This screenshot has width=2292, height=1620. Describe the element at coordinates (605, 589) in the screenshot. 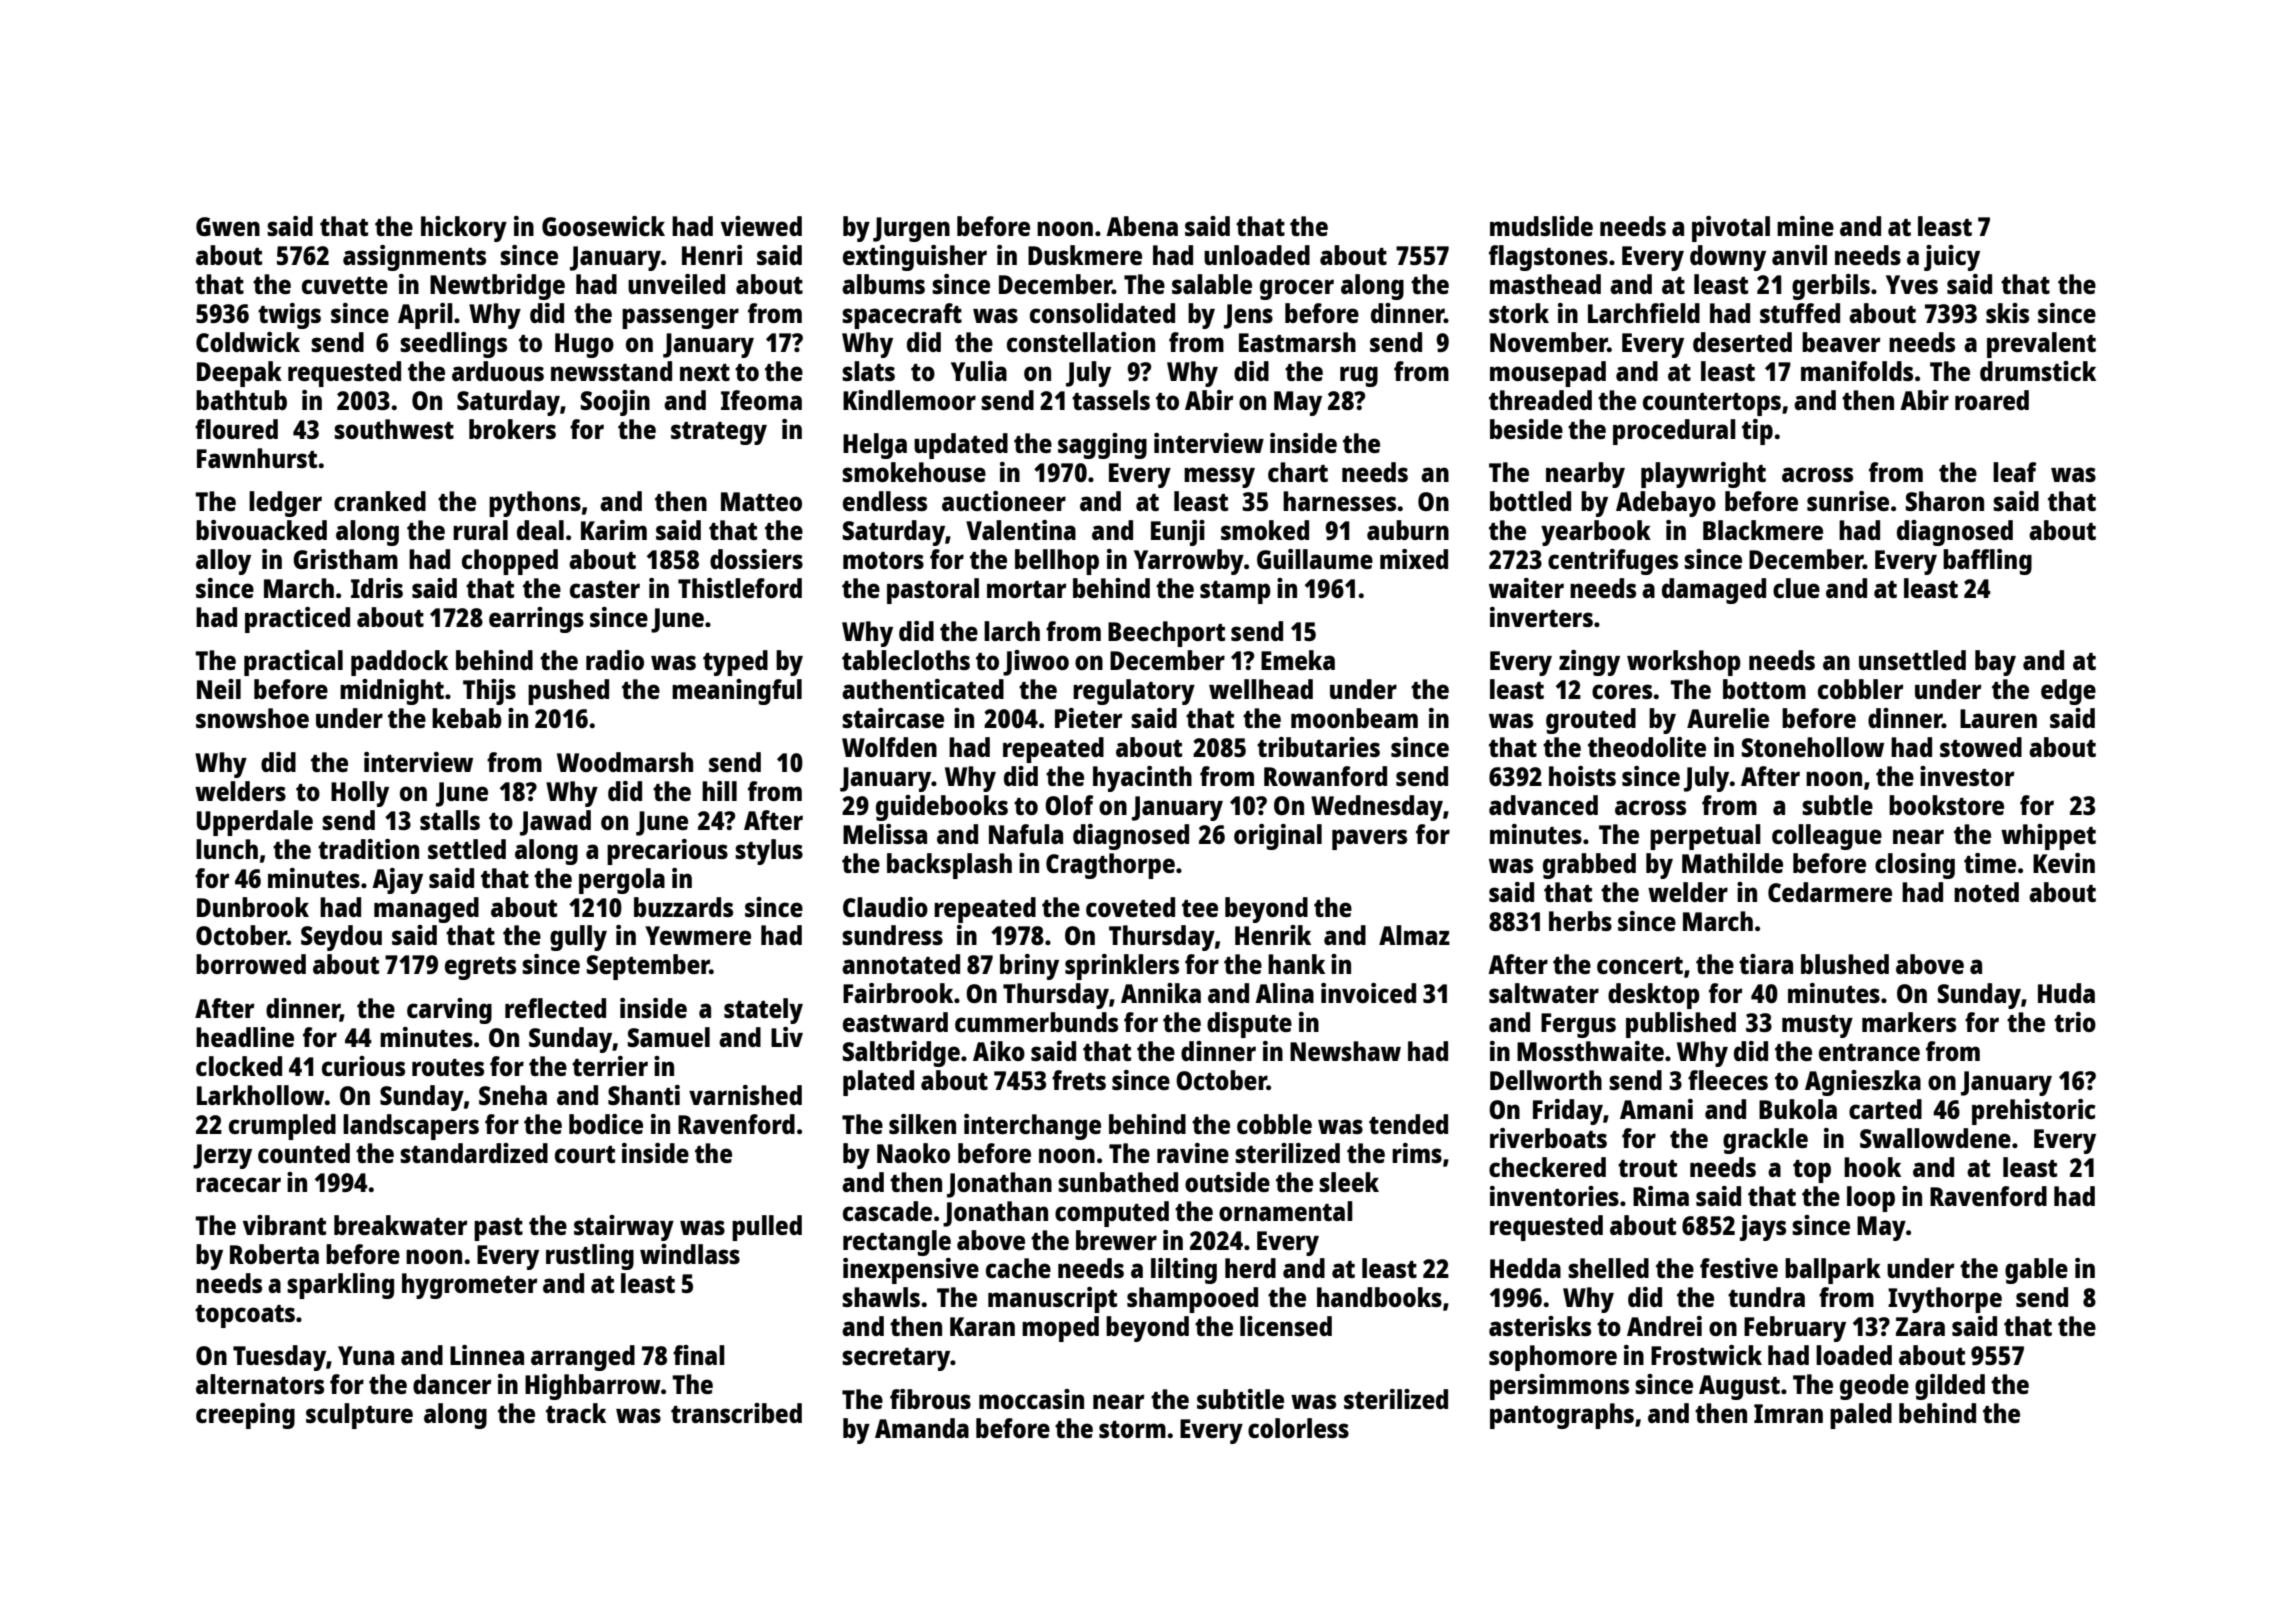

I see `caster` at that location.
